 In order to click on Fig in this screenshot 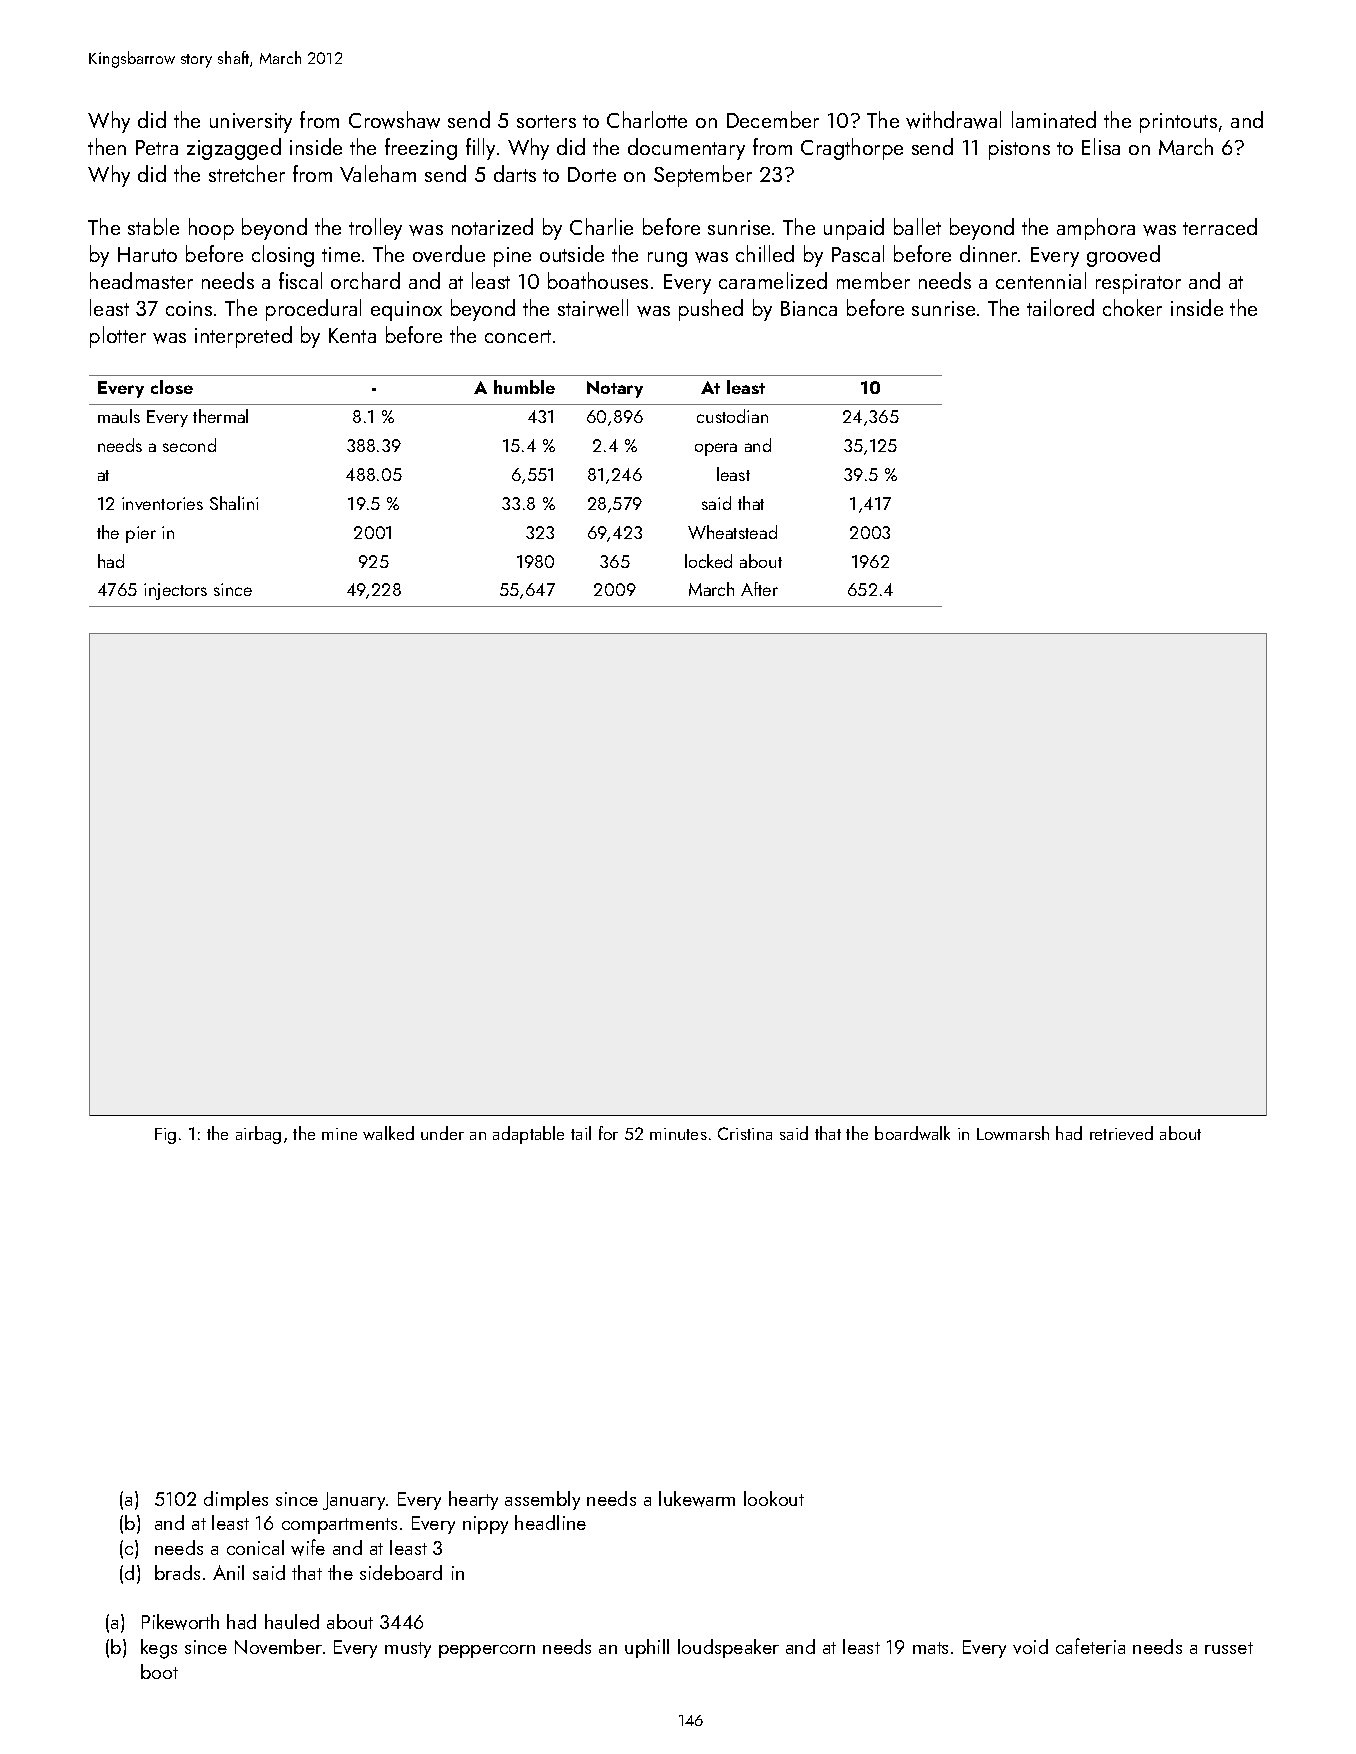, I will do `click(165, 1136)`.
